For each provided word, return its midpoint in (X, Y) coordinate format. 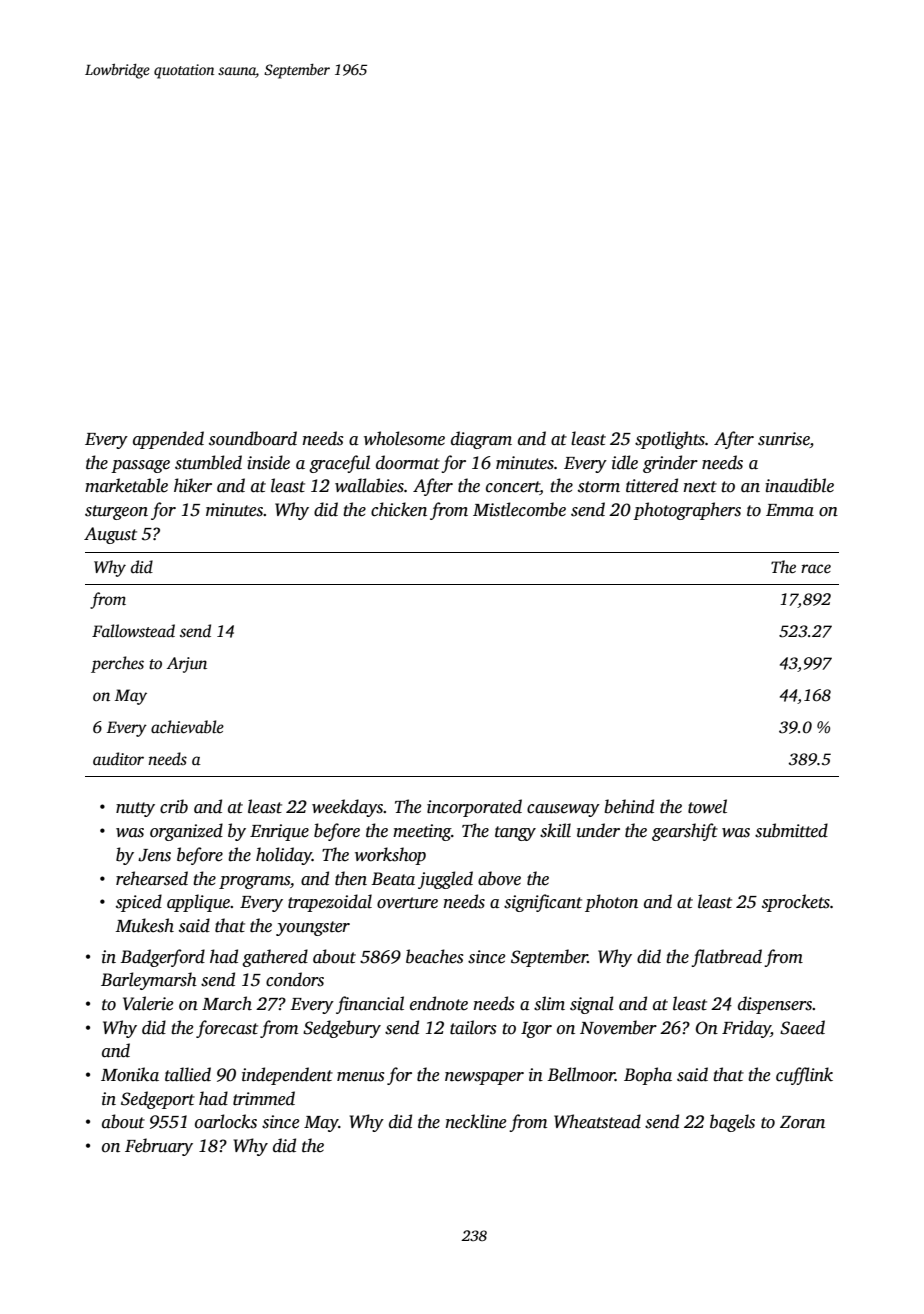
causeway (563, 810)
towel (707, 806)
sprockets (796, 903)
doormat (408, 462)
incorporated (474, 808)
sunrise (784, 440)
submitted (791, 830)
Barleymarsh (149, 981)
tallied (188, 1074)
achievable (187, 727)
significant (543, 903)
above (499, 878)
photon (611, 903)
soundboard (253, 438)
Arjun (187, 665)
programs (254, 882)
